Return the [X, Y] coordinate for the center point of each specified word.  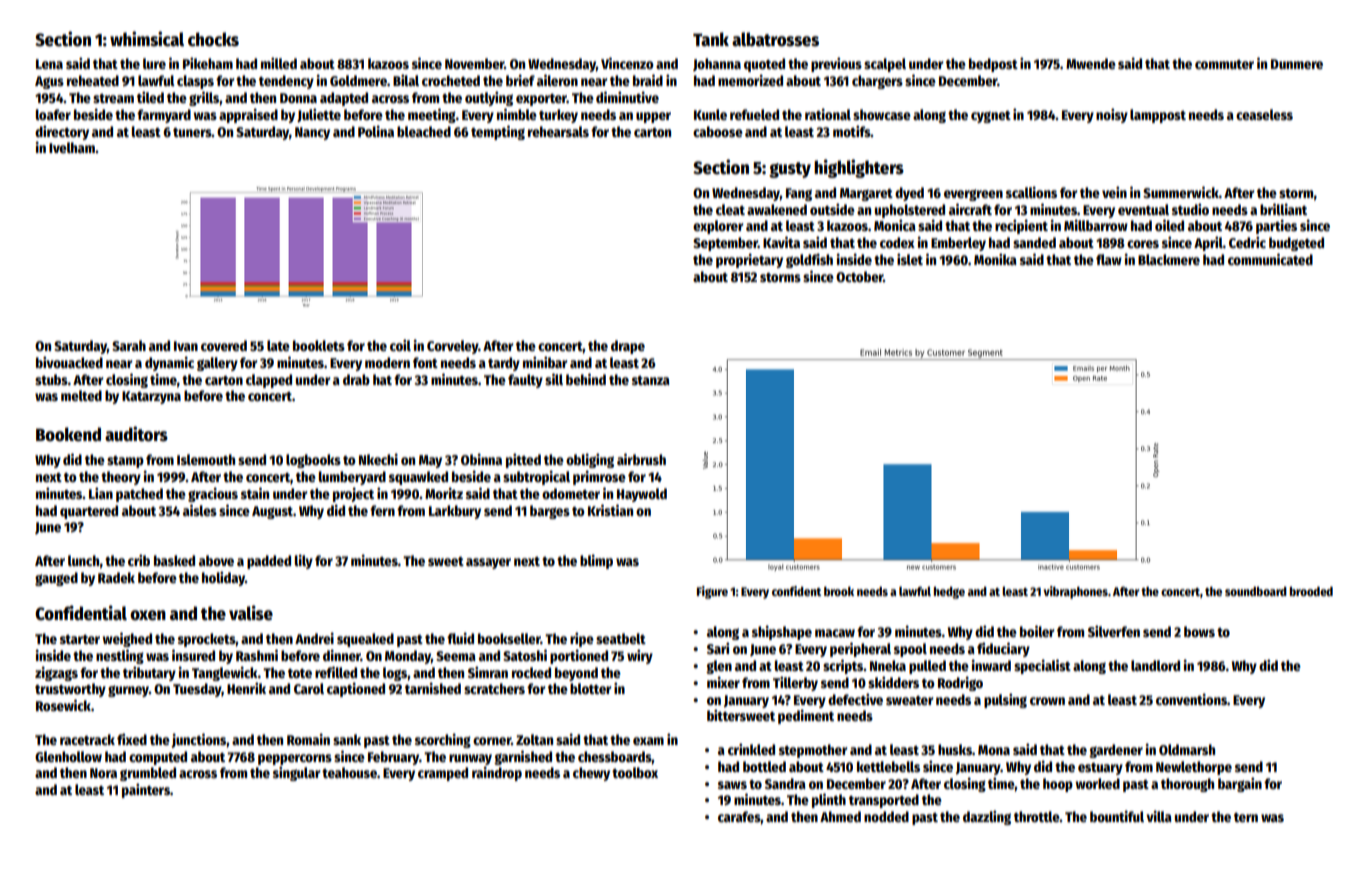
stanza [651, 380]
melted [81, 395]
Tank [711, 39]
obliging [590, 460]
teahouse [349, 772]
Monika [995, 259]
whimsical [147, 39]
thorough [1187, 785]
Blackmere [1169, 259]
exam [648, 741]
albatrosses [775, 39]
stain [255, 493]
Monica [895, 225]
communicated [1270, 259]
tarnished [433, 688]
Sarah [129, 345]
